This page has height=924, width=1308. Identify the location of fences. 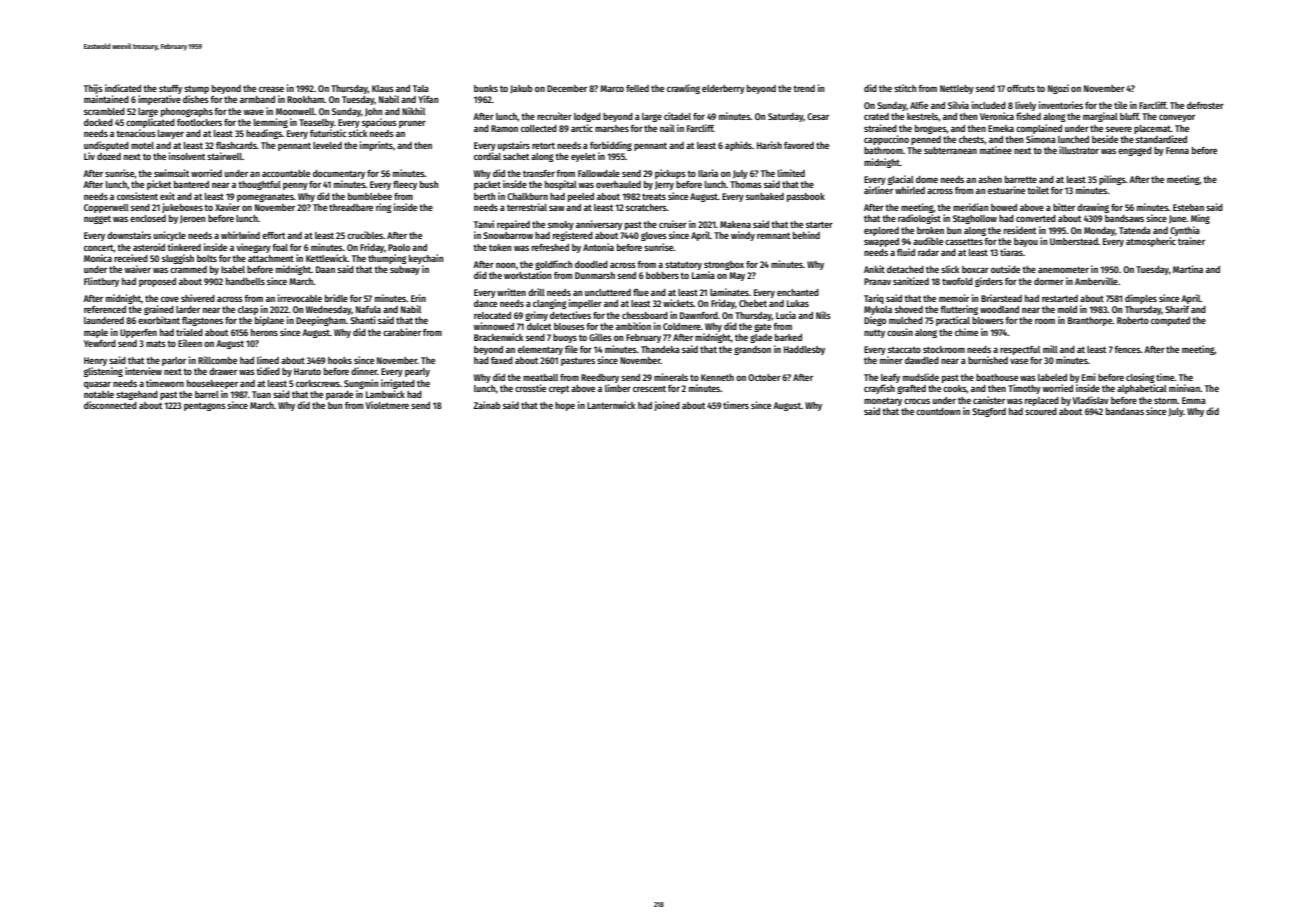
(1127, 349).
